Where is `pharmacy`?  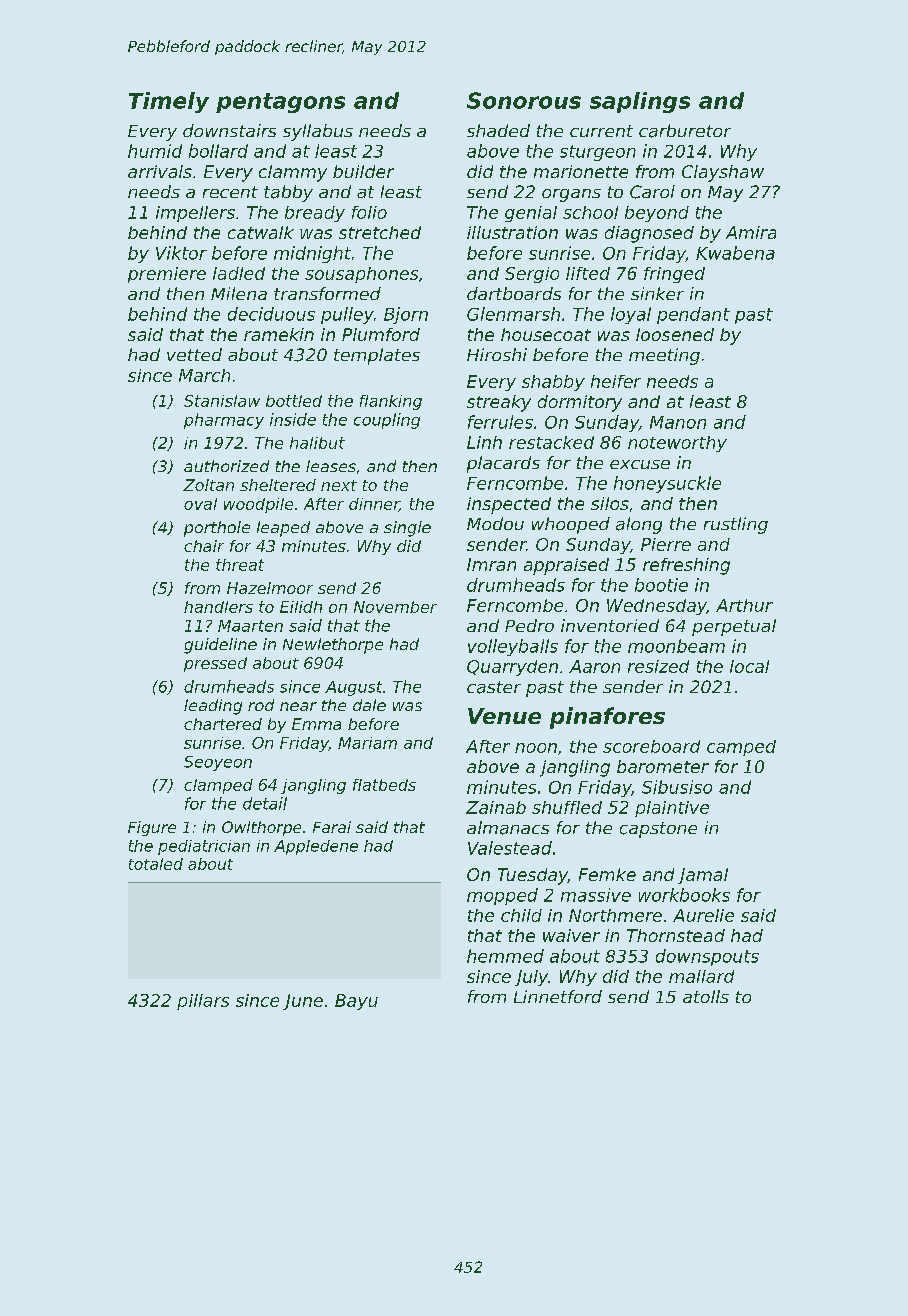 pharmacy is located at coordinates (224, 421).
